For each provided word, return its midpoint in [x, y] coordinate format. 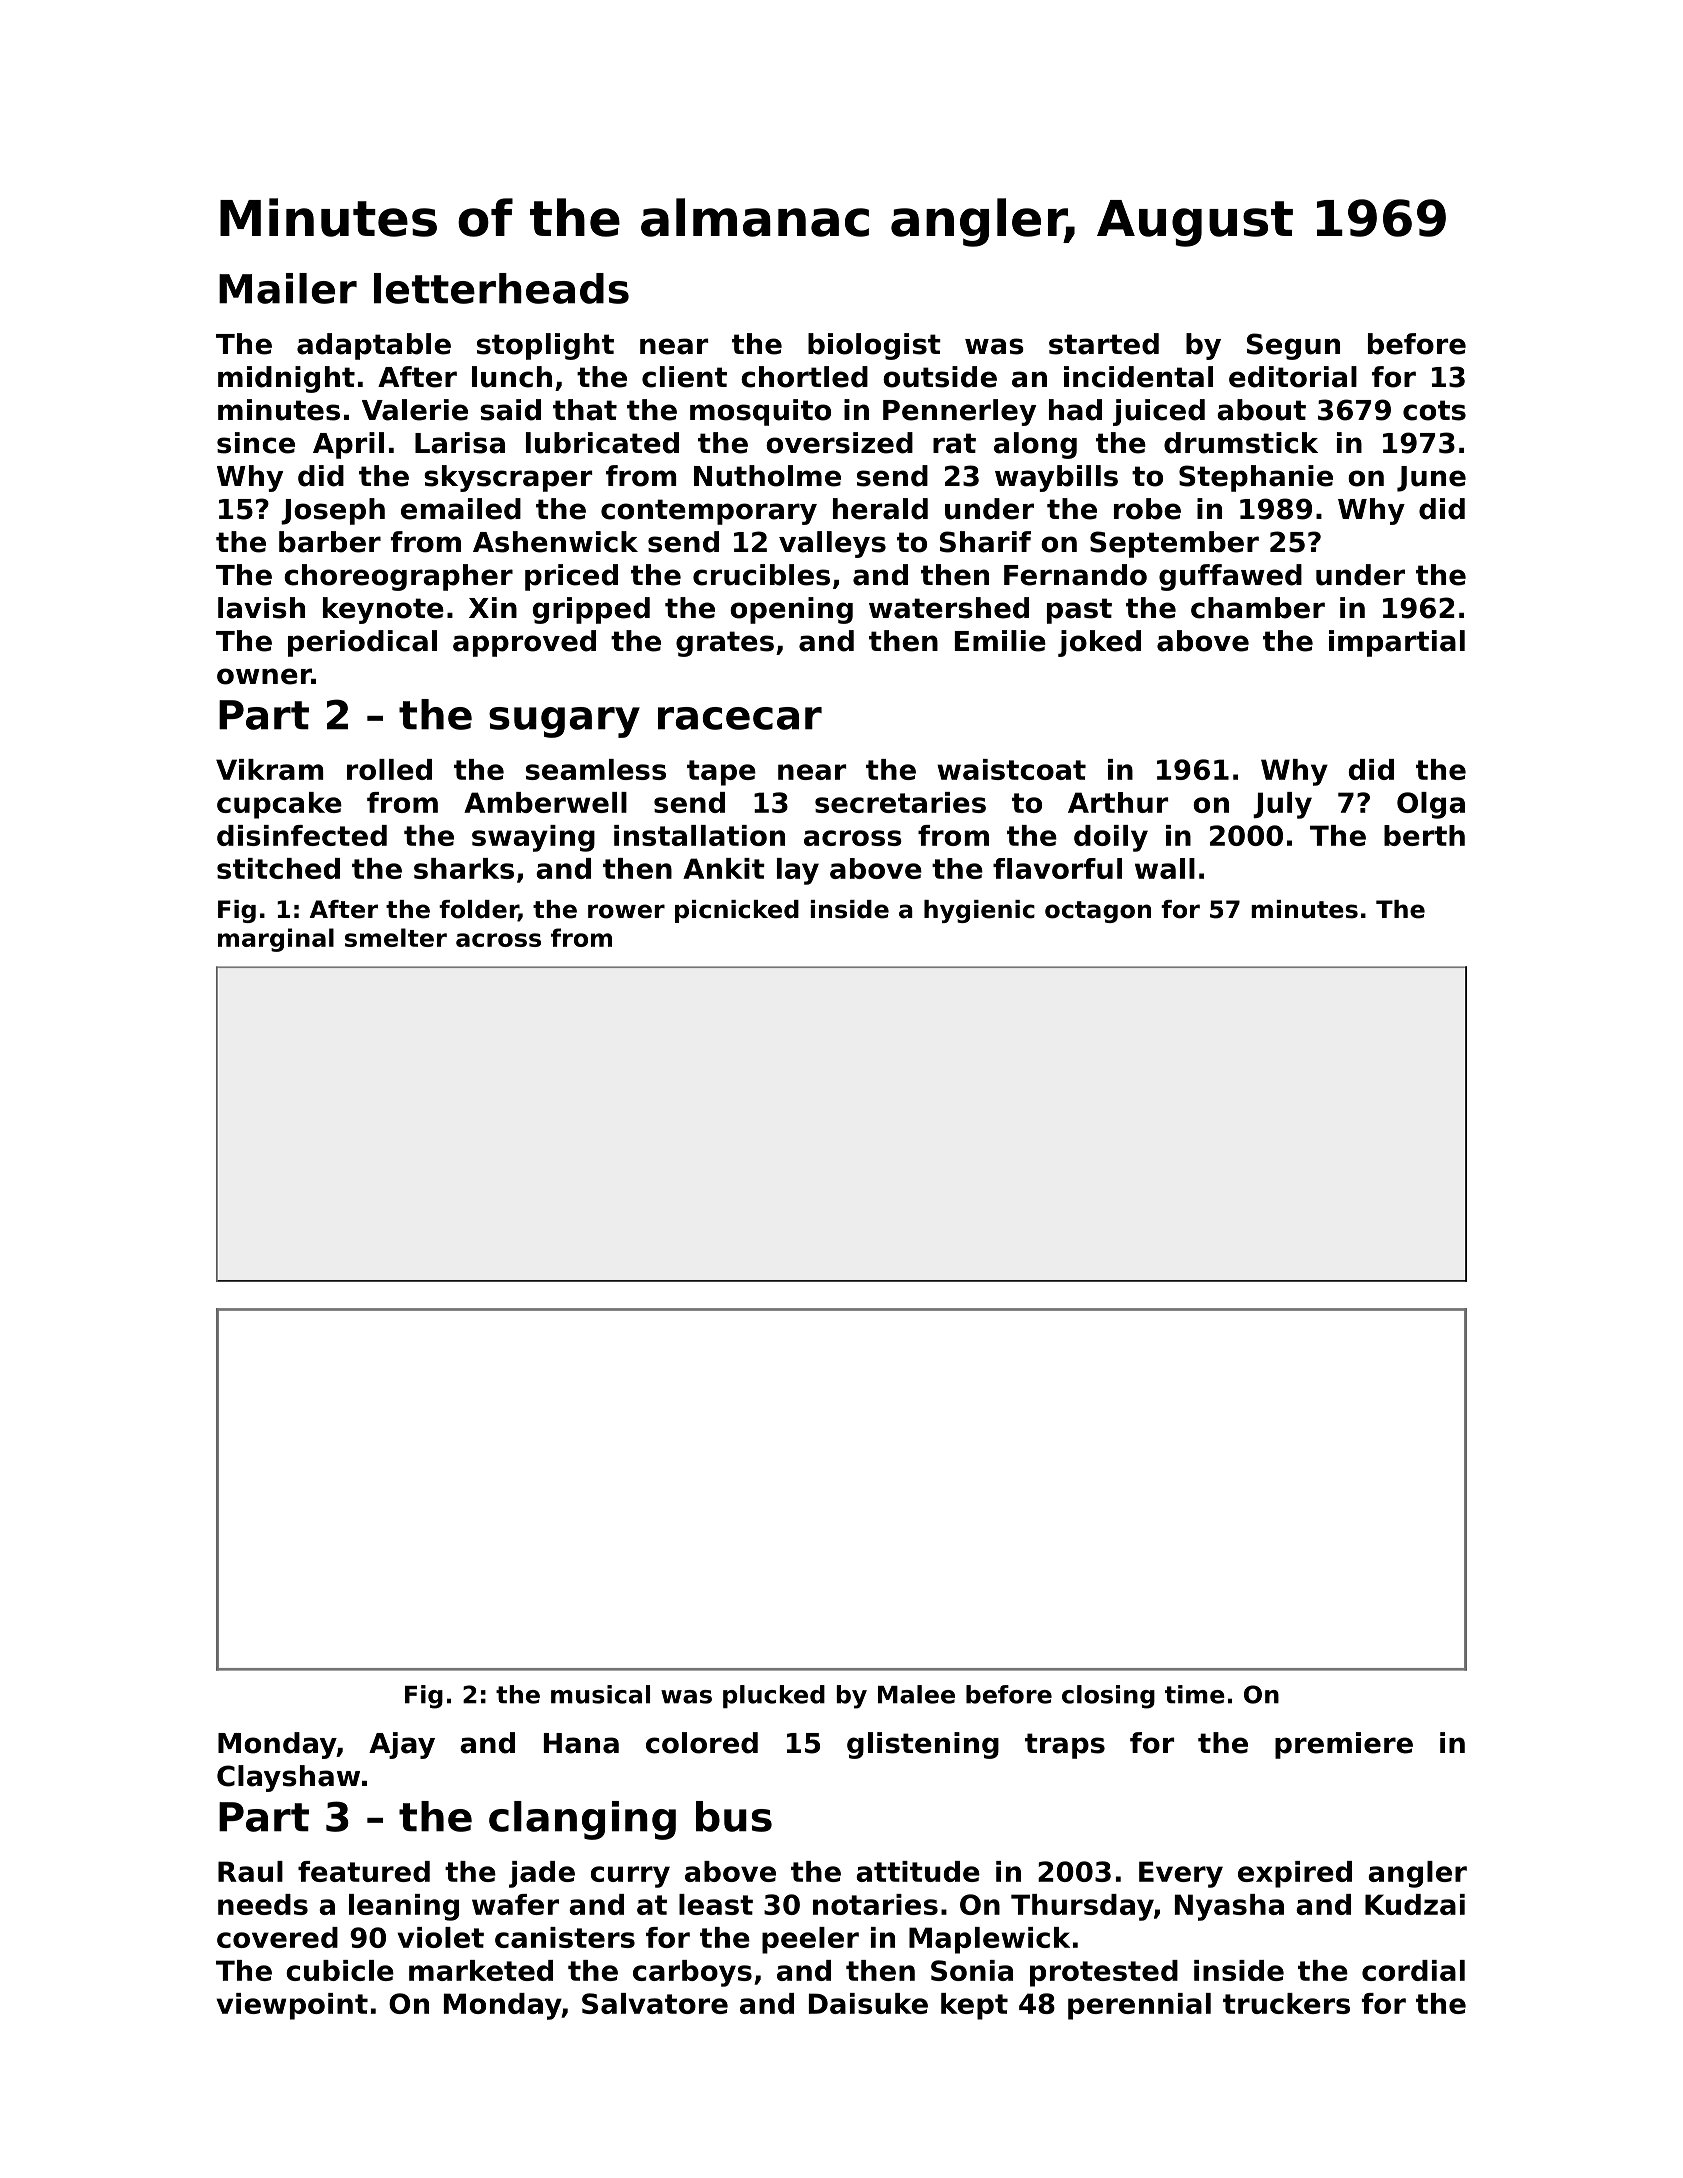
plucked [774, 1696]
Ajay [402, 1745]
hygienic [979, 911]
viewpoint [292, 2006]
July [1282, 805]
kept [974, 2006]
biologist [874, 346]
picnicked [737, 911]
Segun [1293, 346]
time [1195, 1694]
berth [1424, 835]
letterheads [501, 288]
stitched [278, 868]
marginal [276, 940]
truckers [1286, 2003]
